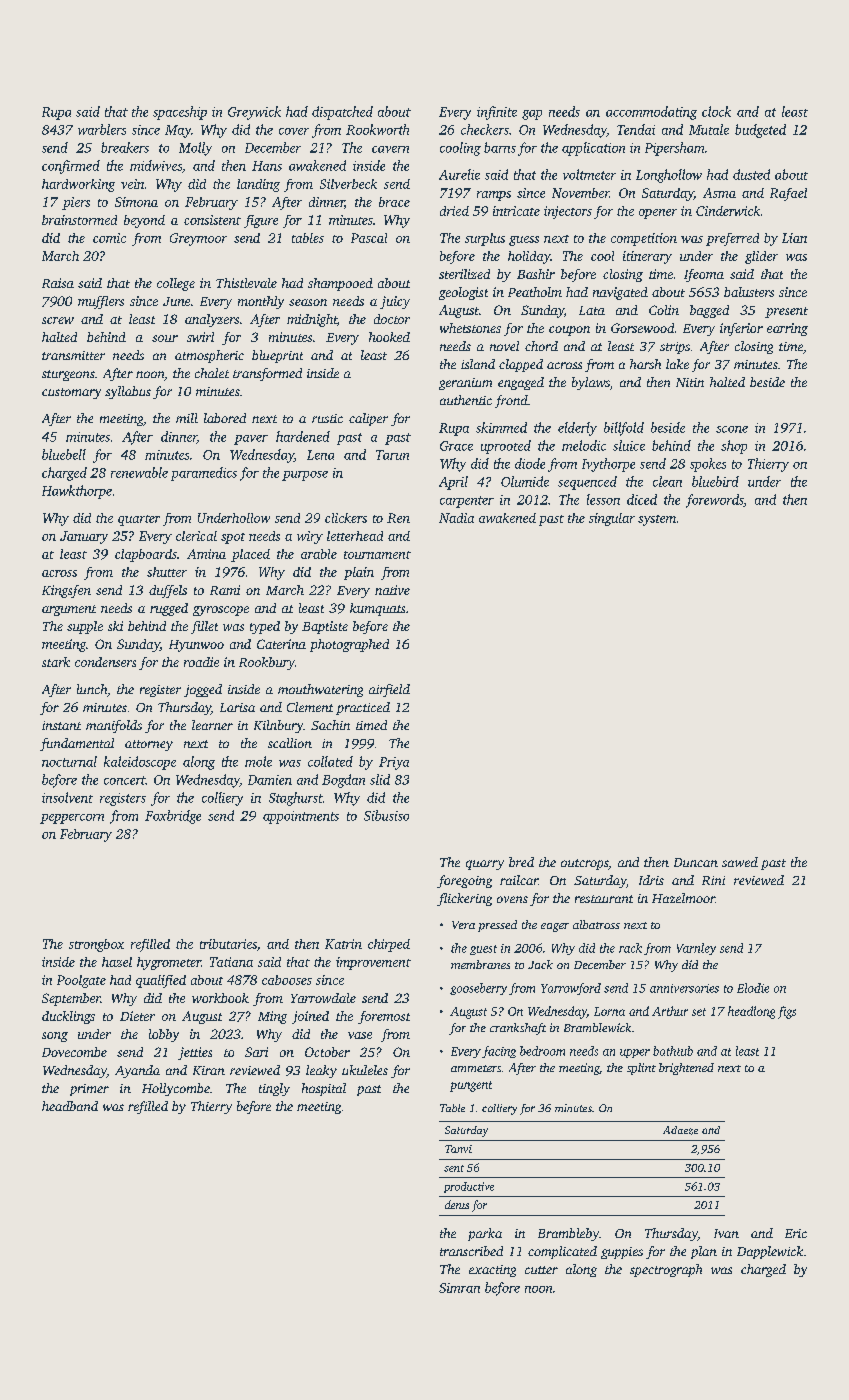 This page has height=1400, width=849. What do you see at coordinates (751, 174) in the page?
I see `dusted` at bounding box center [751, 174].
